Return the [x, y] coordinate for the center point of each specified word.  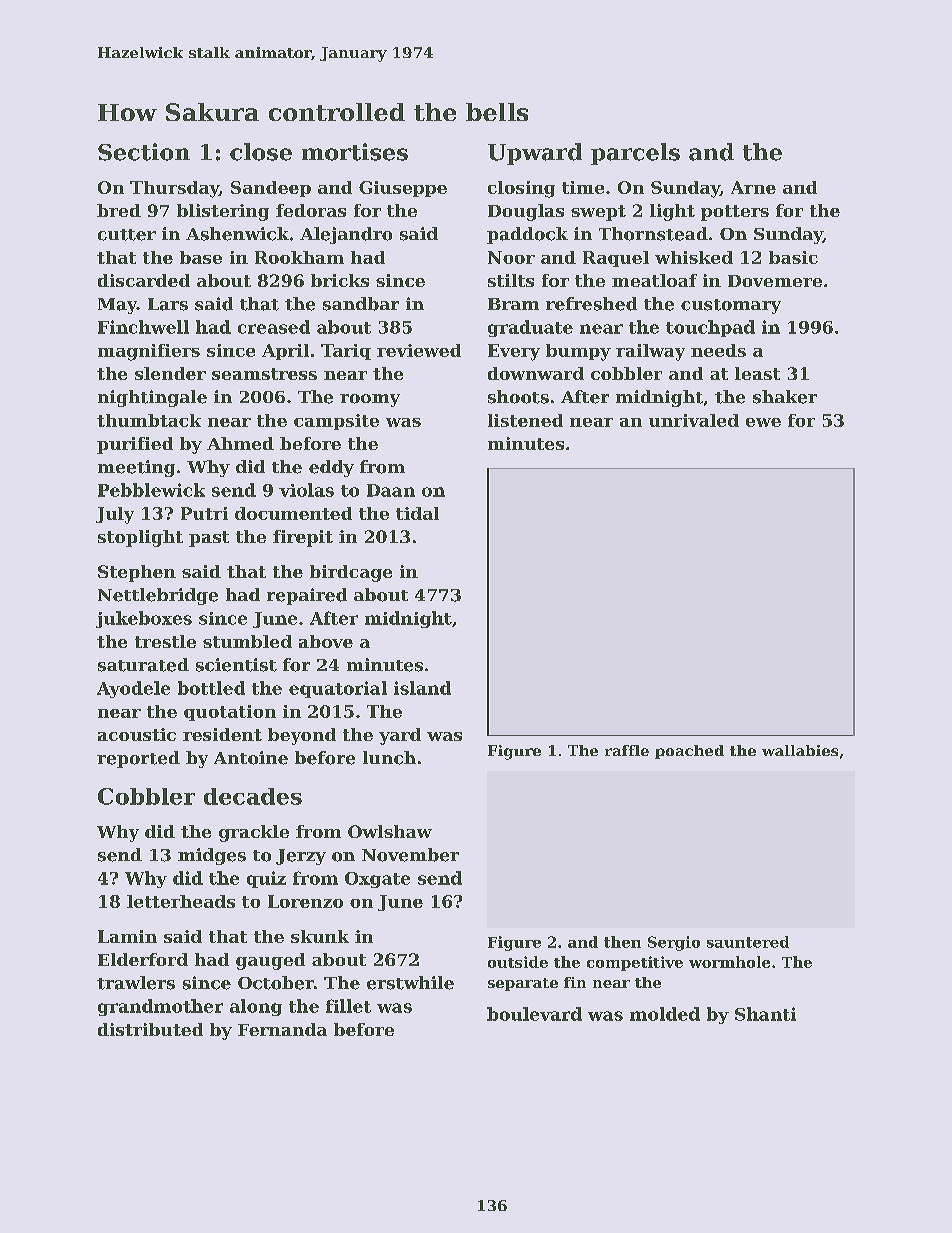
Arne [753, 187]
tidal [417, 513]
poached [689, 752]
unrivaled [694, 420]
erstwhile [410, 983]
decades [253, 796]
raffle [627, 750]
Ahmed [240, 443]
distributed [150, 1029]
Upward [535, 154]
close [261, 152]
